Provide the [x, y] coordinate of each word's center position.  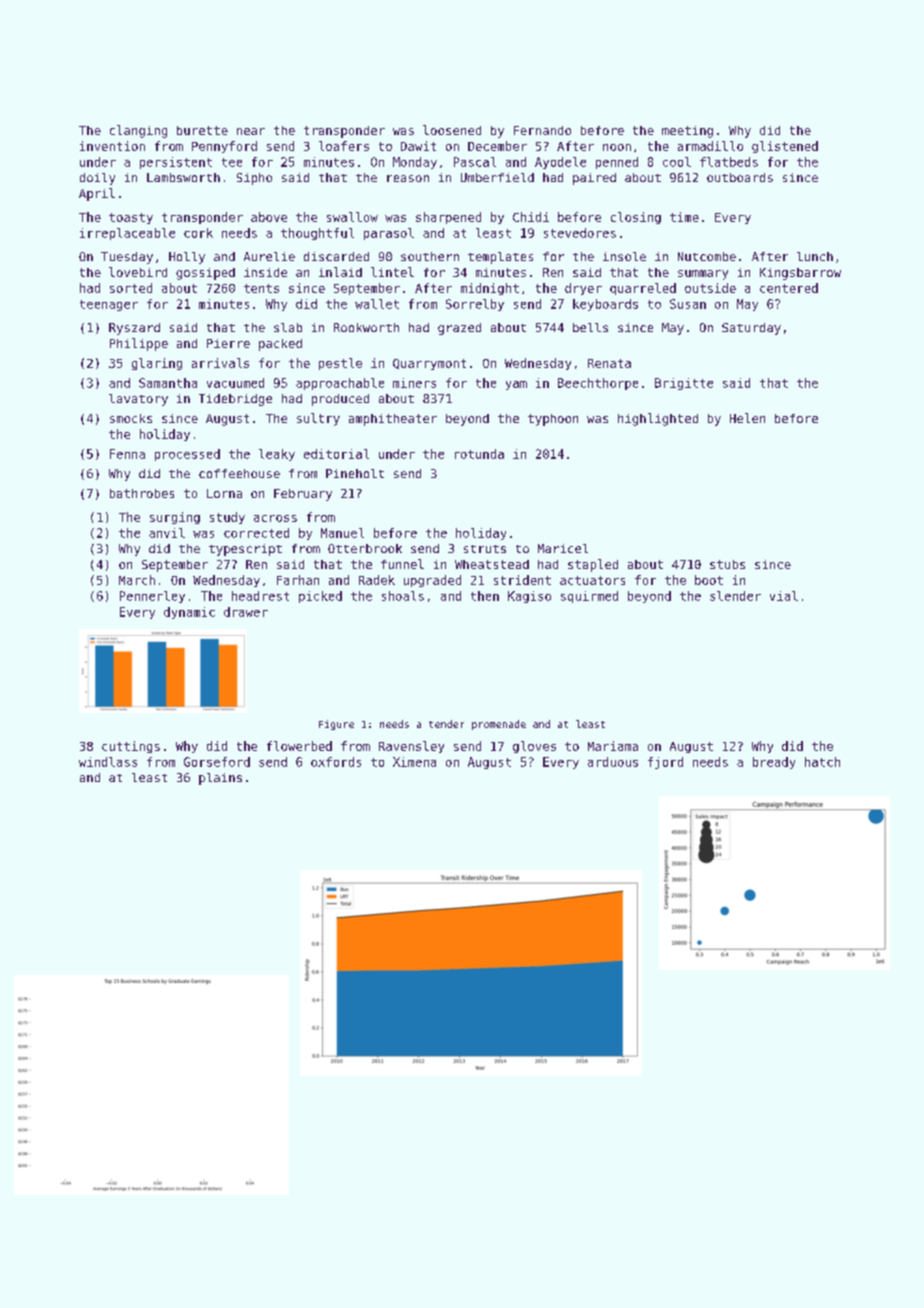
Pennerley [152, 597]
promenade [499, 725]
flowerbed [299, 746]
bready [774, 763]
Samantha [168, 383]
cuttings [131, 747]
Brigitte [684, 384]
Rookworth [366, 327]
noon [617, 147]
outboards [740, 177]
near [251, 131]
